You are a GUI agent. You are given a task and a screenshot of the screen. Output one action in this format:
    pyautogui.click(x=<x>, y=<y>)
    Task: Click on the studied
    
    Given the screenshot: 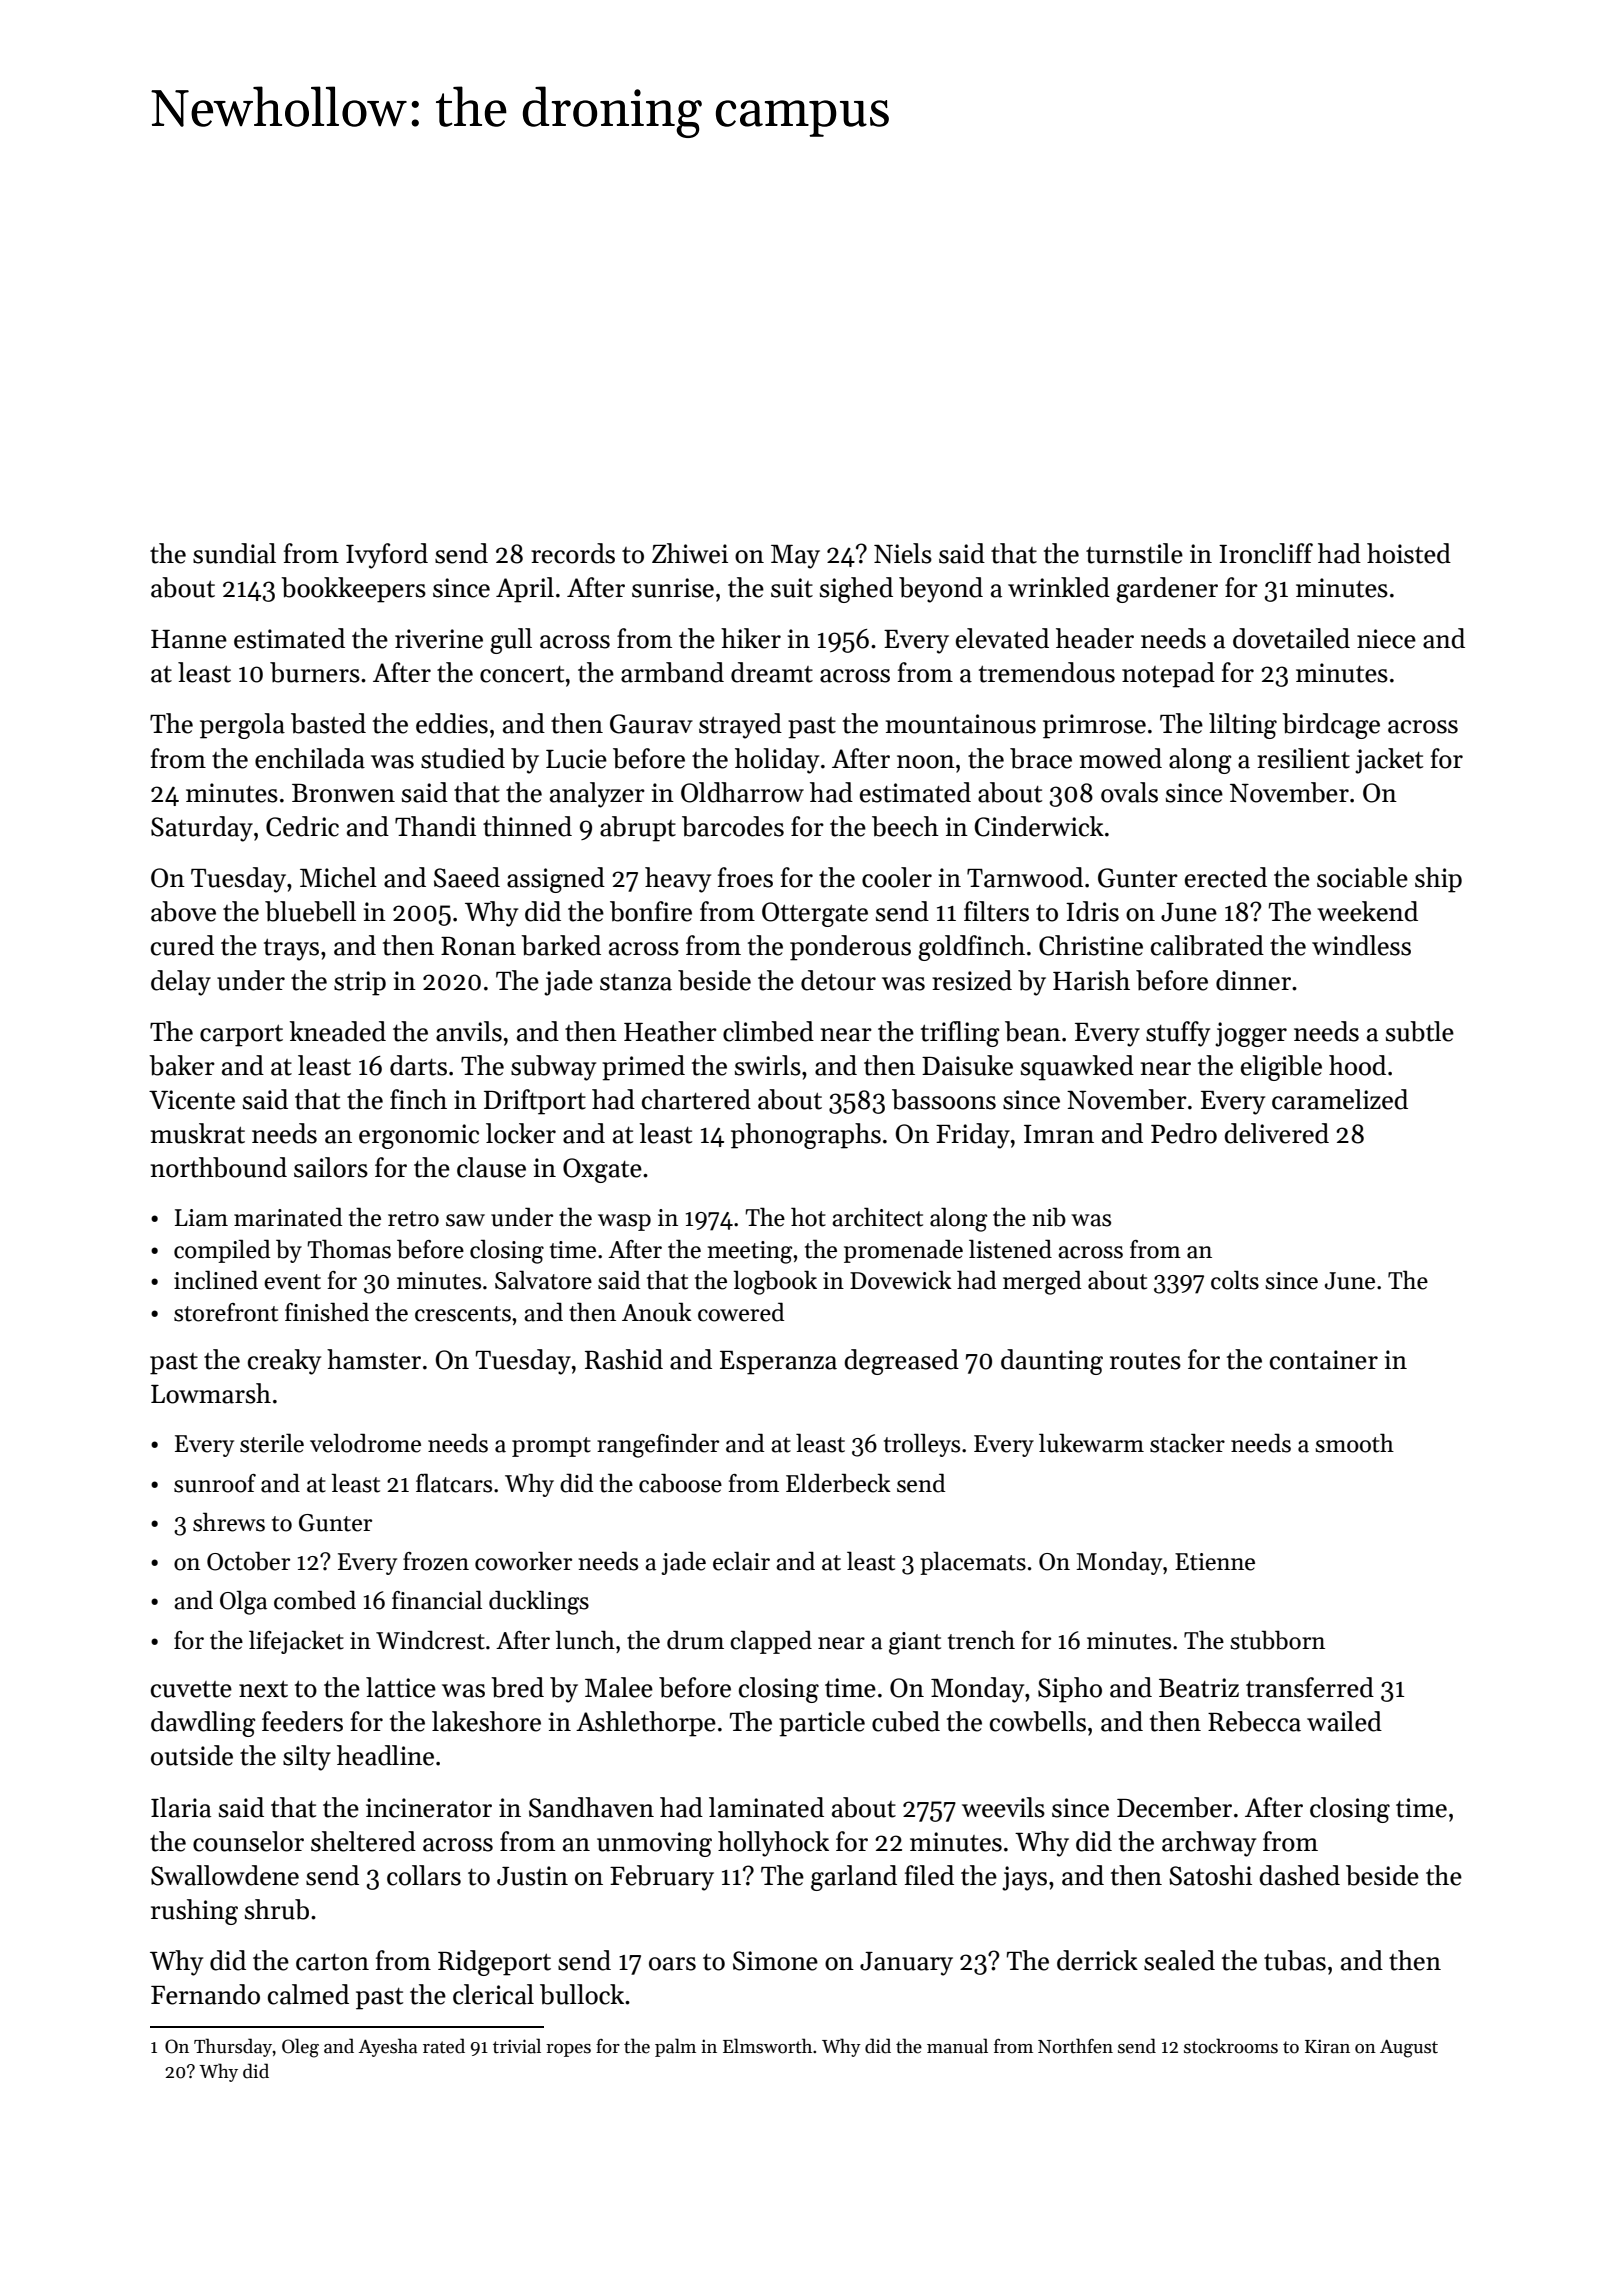 What is the action you would take?
    pyautogui.click(x=463, y=758)
